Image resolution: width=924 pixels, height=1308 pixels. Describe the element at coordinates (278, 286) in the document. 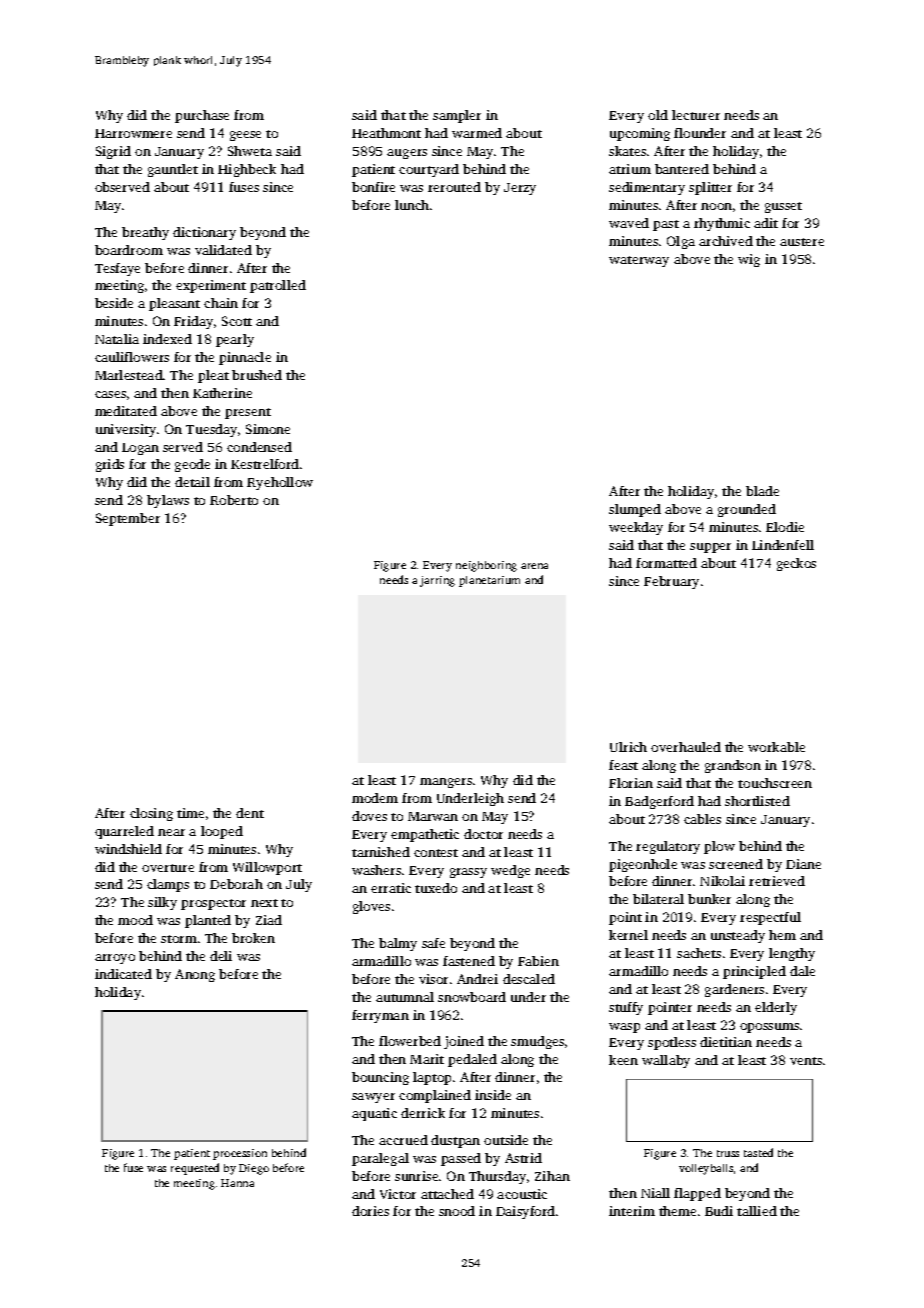

I see `patrolled` at that location.
